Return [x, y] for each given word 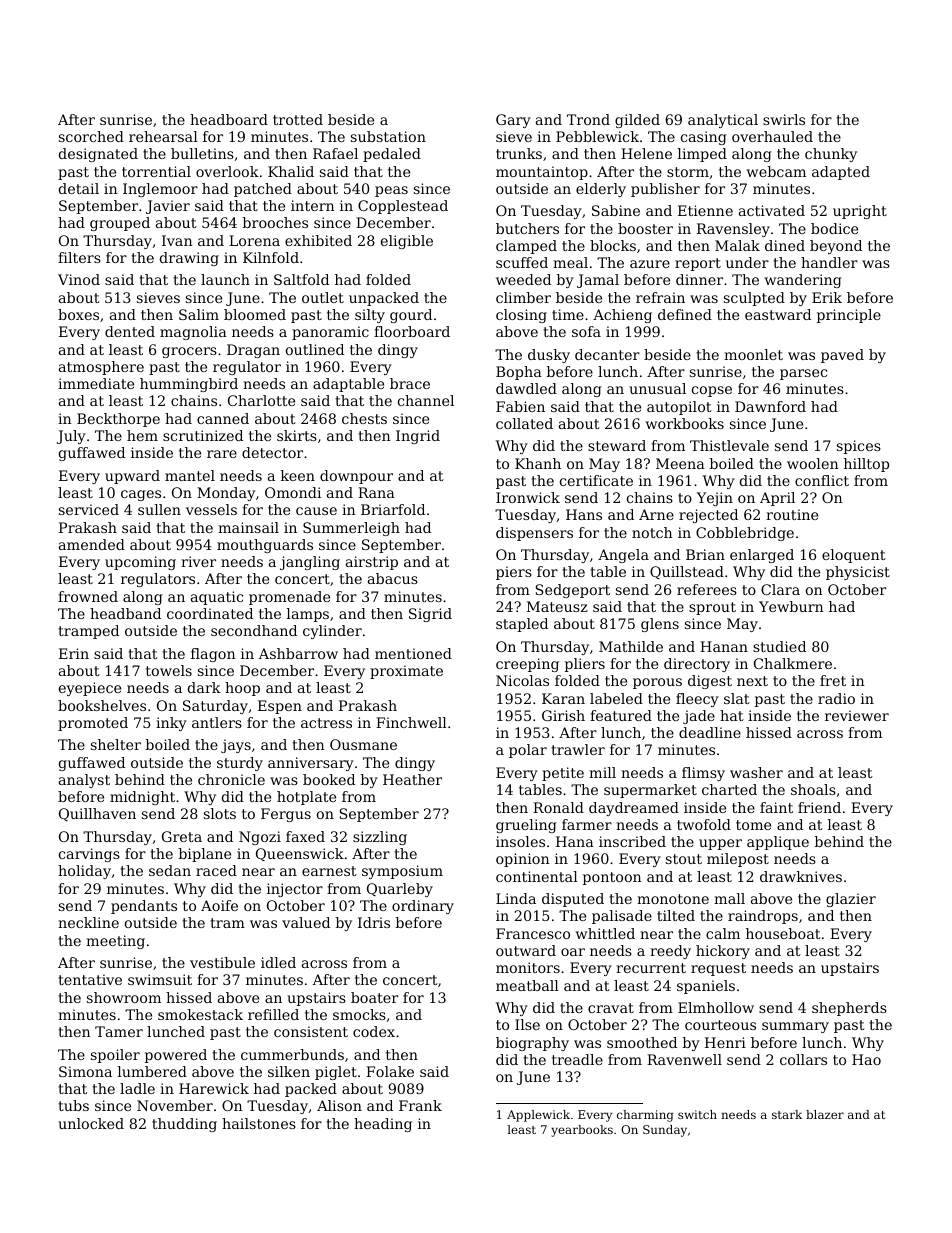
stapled [522, 625]
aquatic [217, 598]
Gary [513, 121]
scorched [91, 136]
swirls [784, 119]
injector [295, 890]
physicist [858, 573]
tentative [90, 979]
